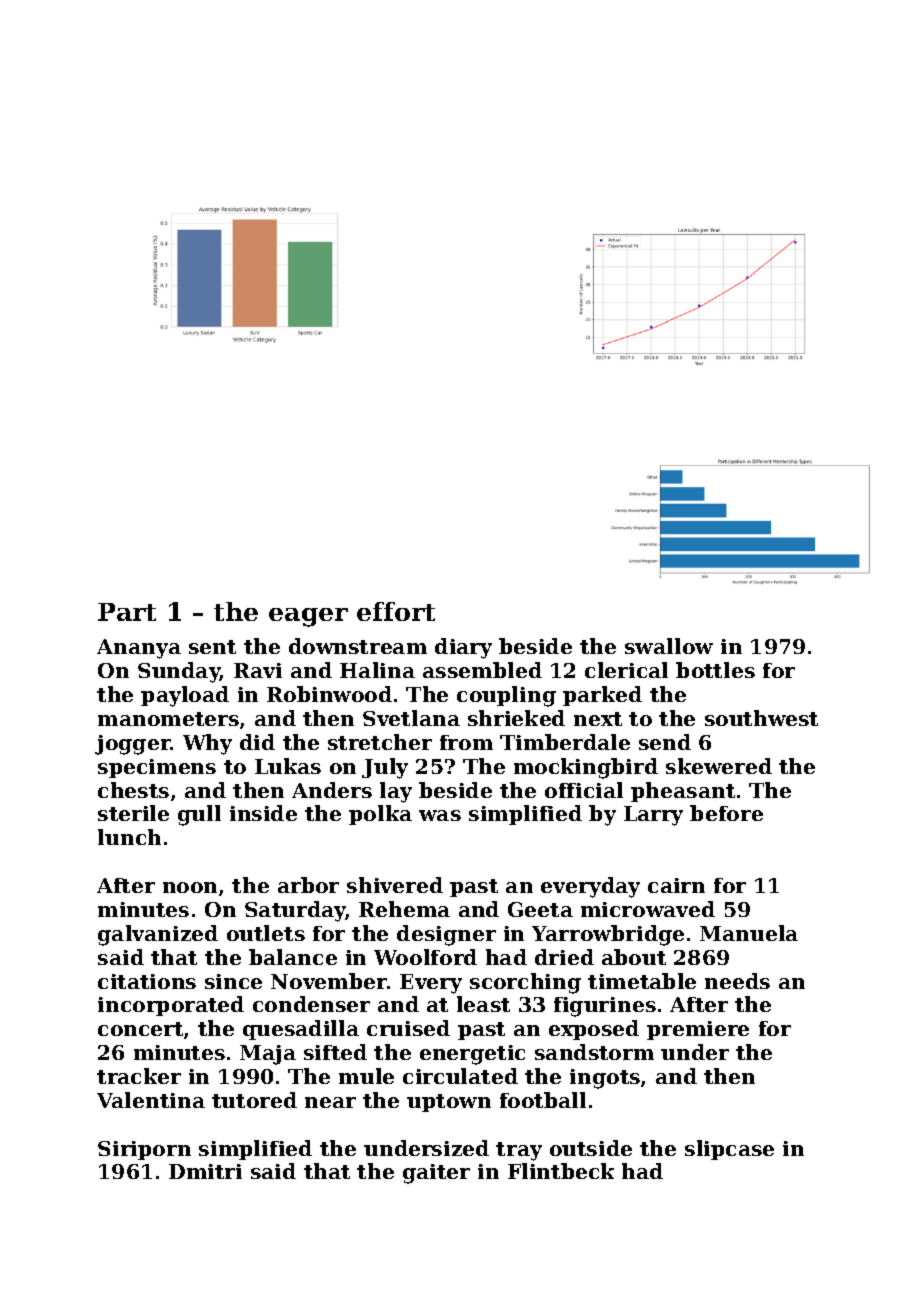 The image size is (924, 1314). Describe the element at coordinates (205, 1171) in the image. I see `Dmitri` at that location.
